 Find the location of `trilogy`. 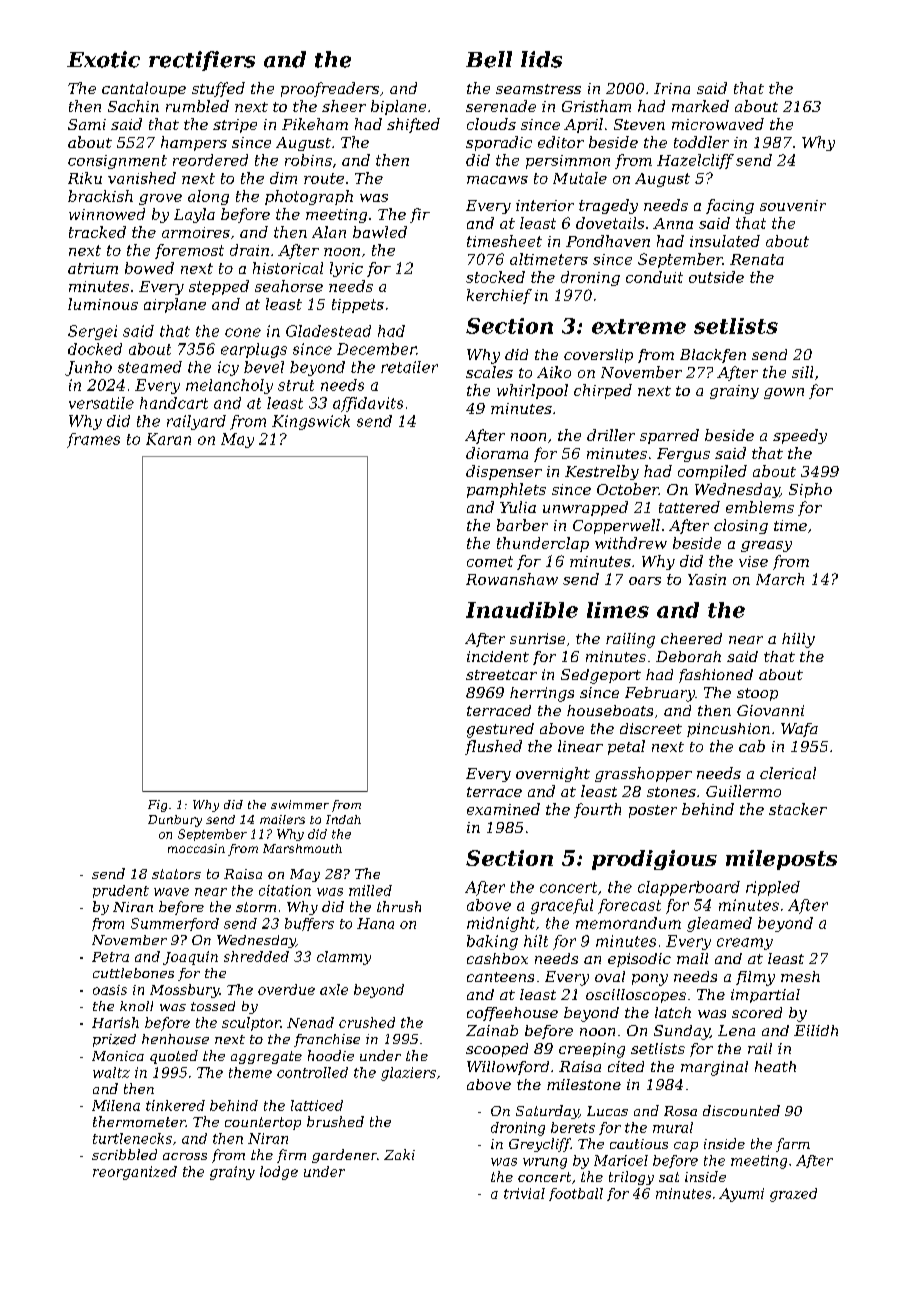

trilogy is located at coordinates (631, 1178).
